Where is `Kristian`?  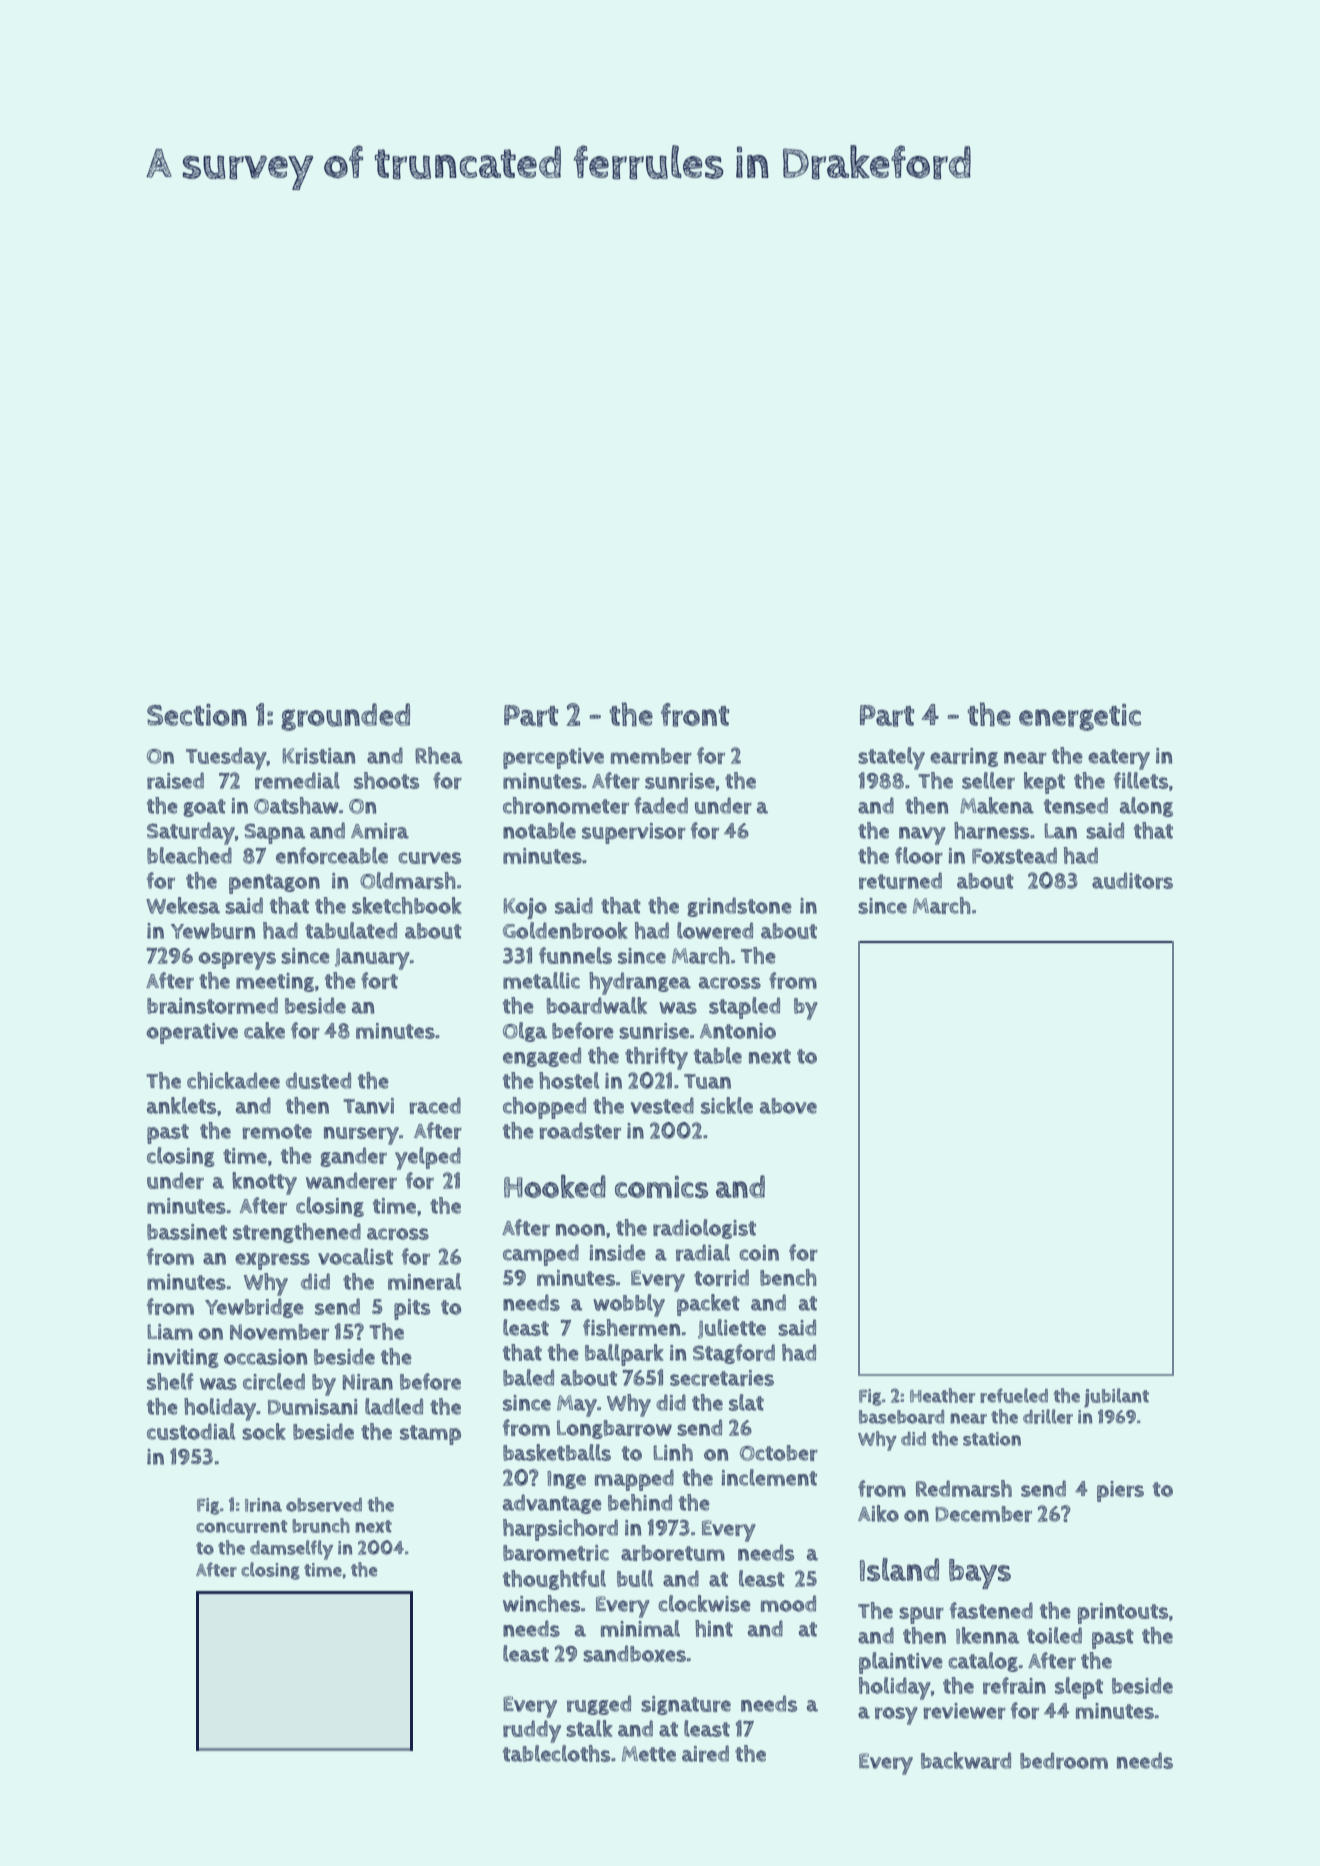 Kristian is located at coordinates (318, 756).
